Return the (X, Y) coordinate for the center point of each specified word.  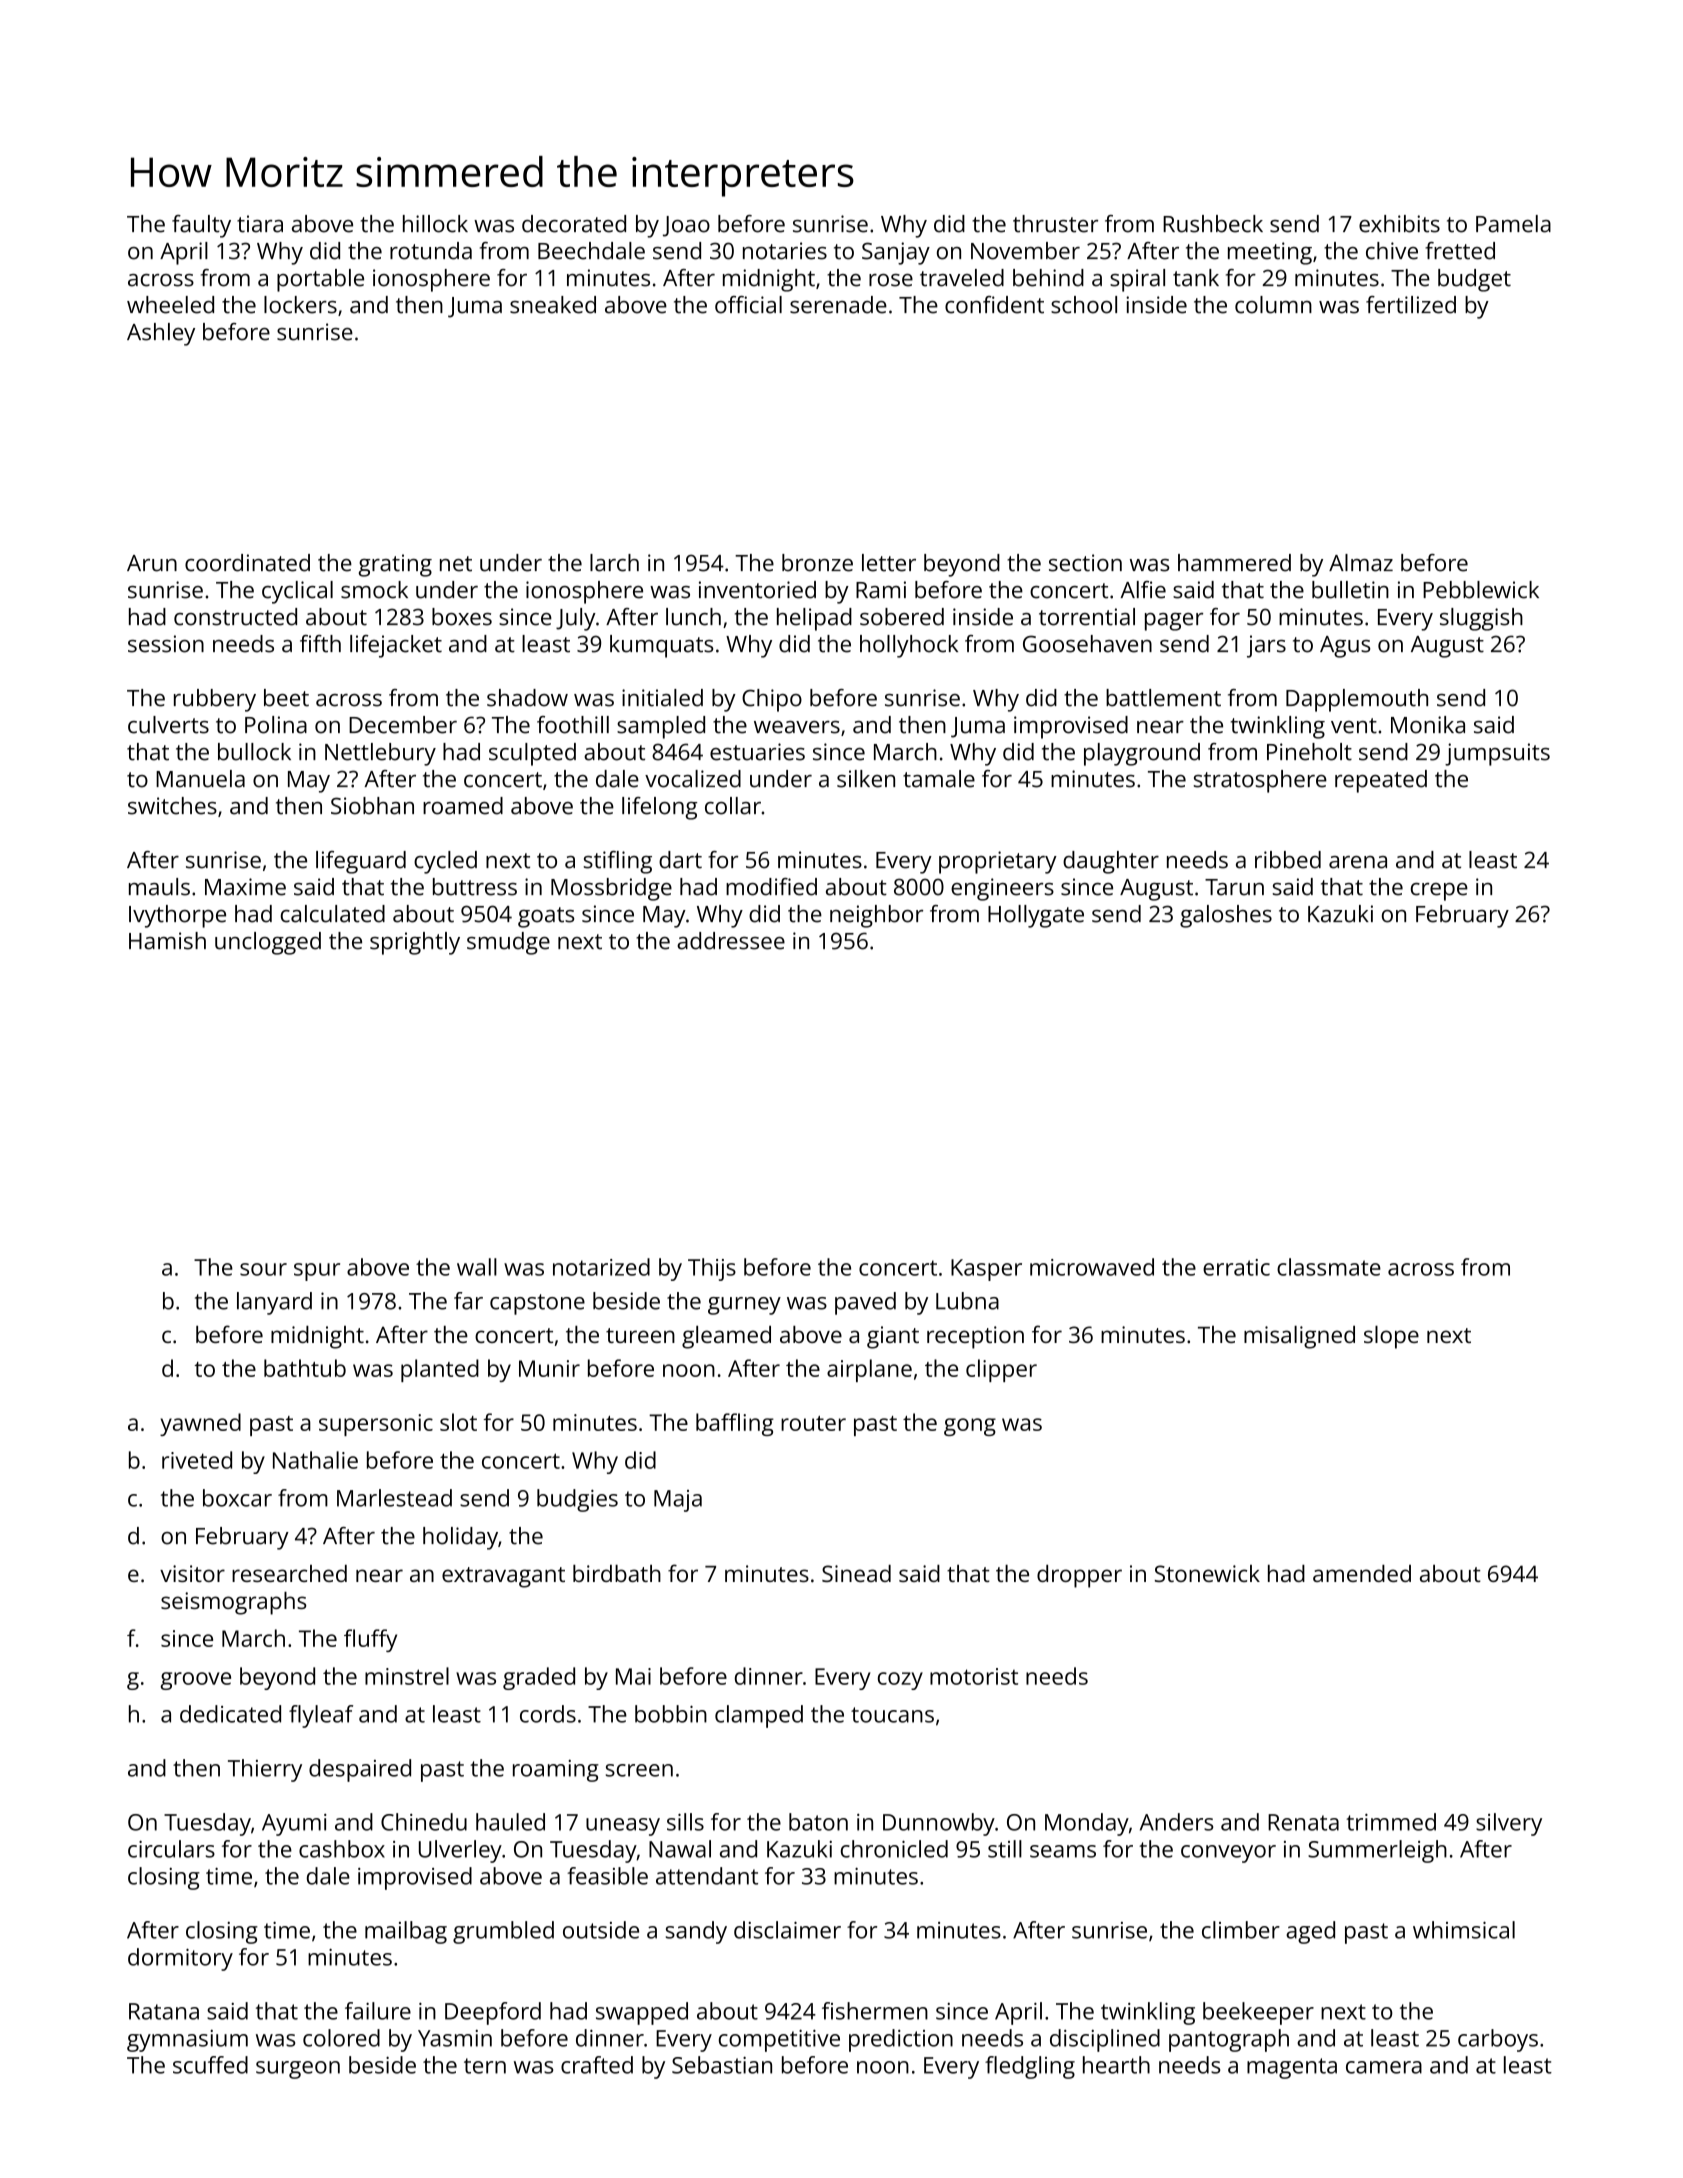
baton (818, 1822)
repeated (1381, 781)
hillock (435, 224)
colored (341, 2038)
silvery (1509, 1824)
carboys (1498, 2040)
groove (195, 1681)
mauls (159, 887)
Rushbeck (1213, 224)
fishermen (875, 2011)
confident (994, 305)
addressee (731, 941)
